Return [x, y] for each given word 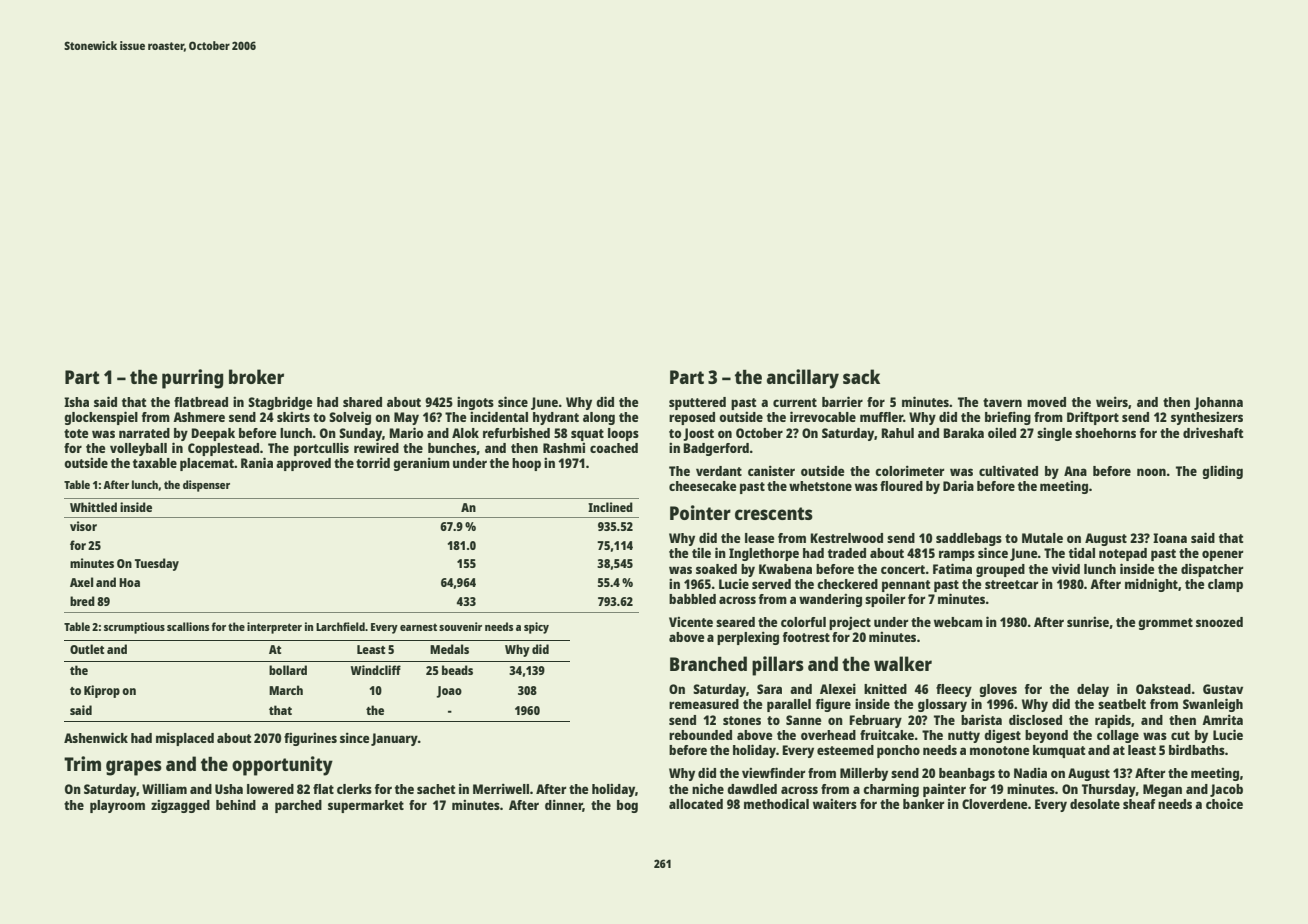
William [164, 789]
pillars [778, 666]
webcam [958, 622]
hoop [526, 464]
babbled [692, 599]
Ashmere [199, 417]
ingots [475, 403]
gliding [1222, 472]
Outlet [87, 649]
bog [627, 806]
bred [82, 601]
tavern [1002, 402]
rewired [376, 447]
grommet [1165, 624]
